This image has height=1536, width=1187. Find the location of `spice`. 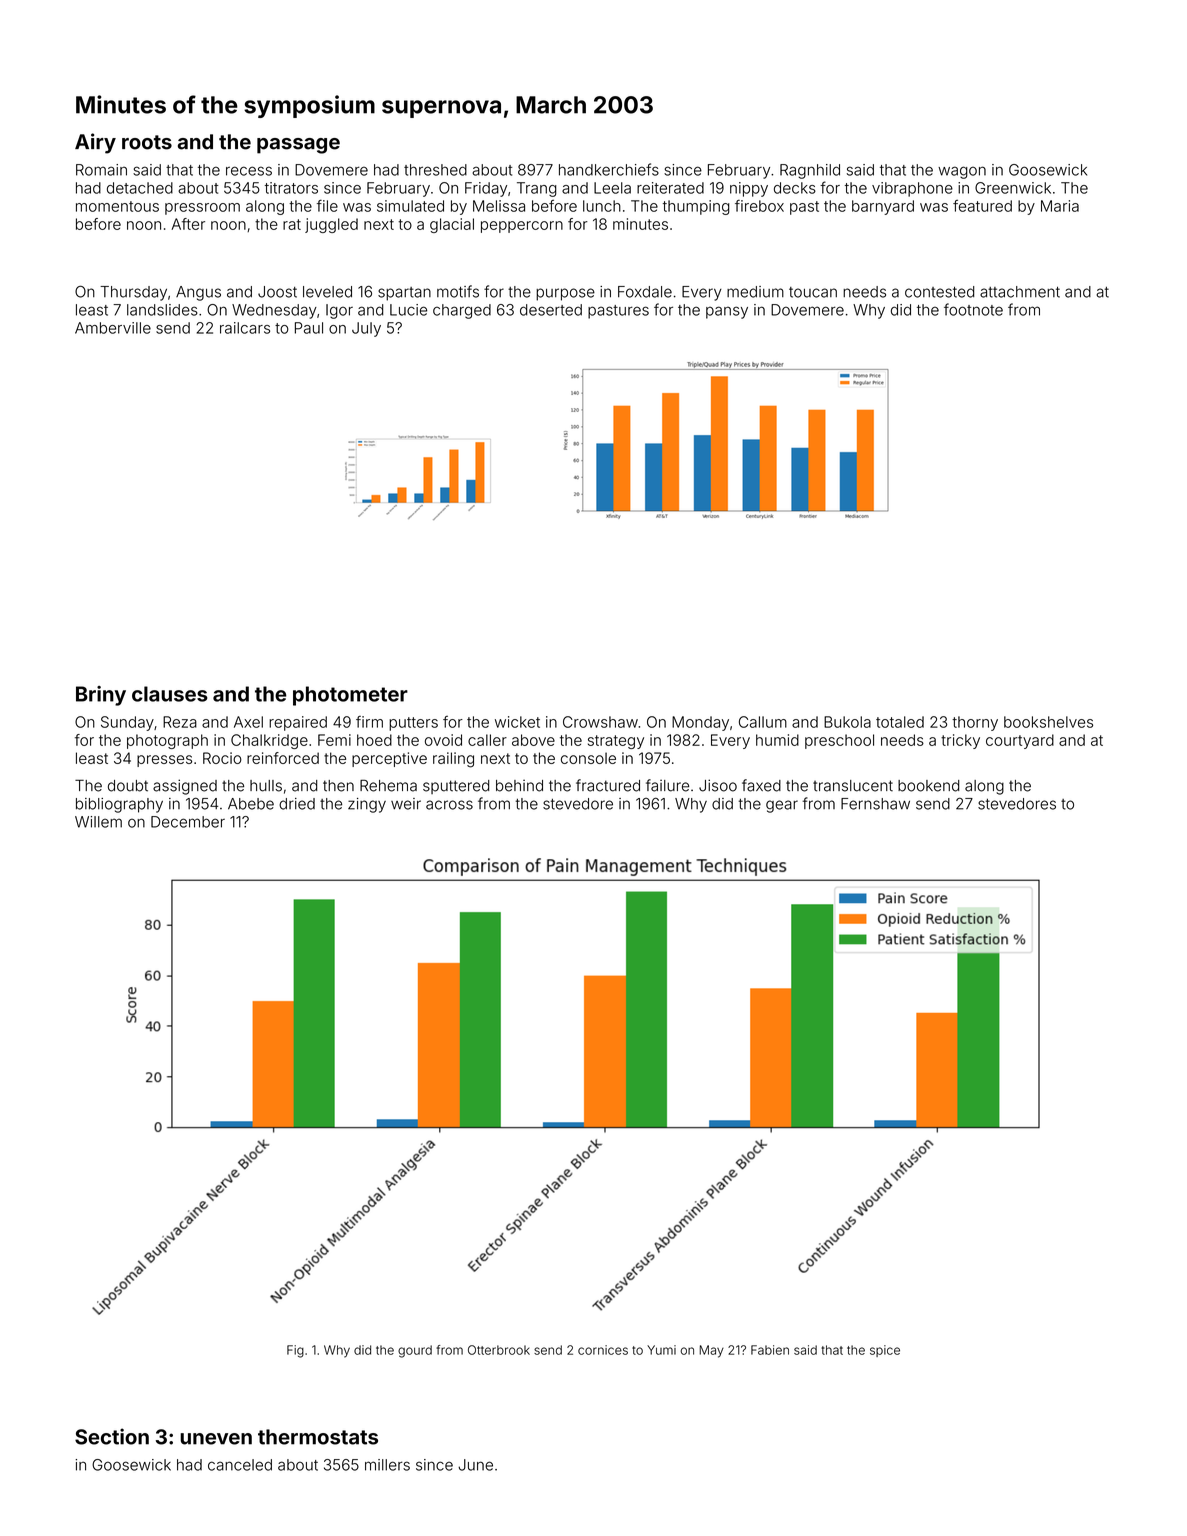

spice is located at coordinates (885, 1351).
